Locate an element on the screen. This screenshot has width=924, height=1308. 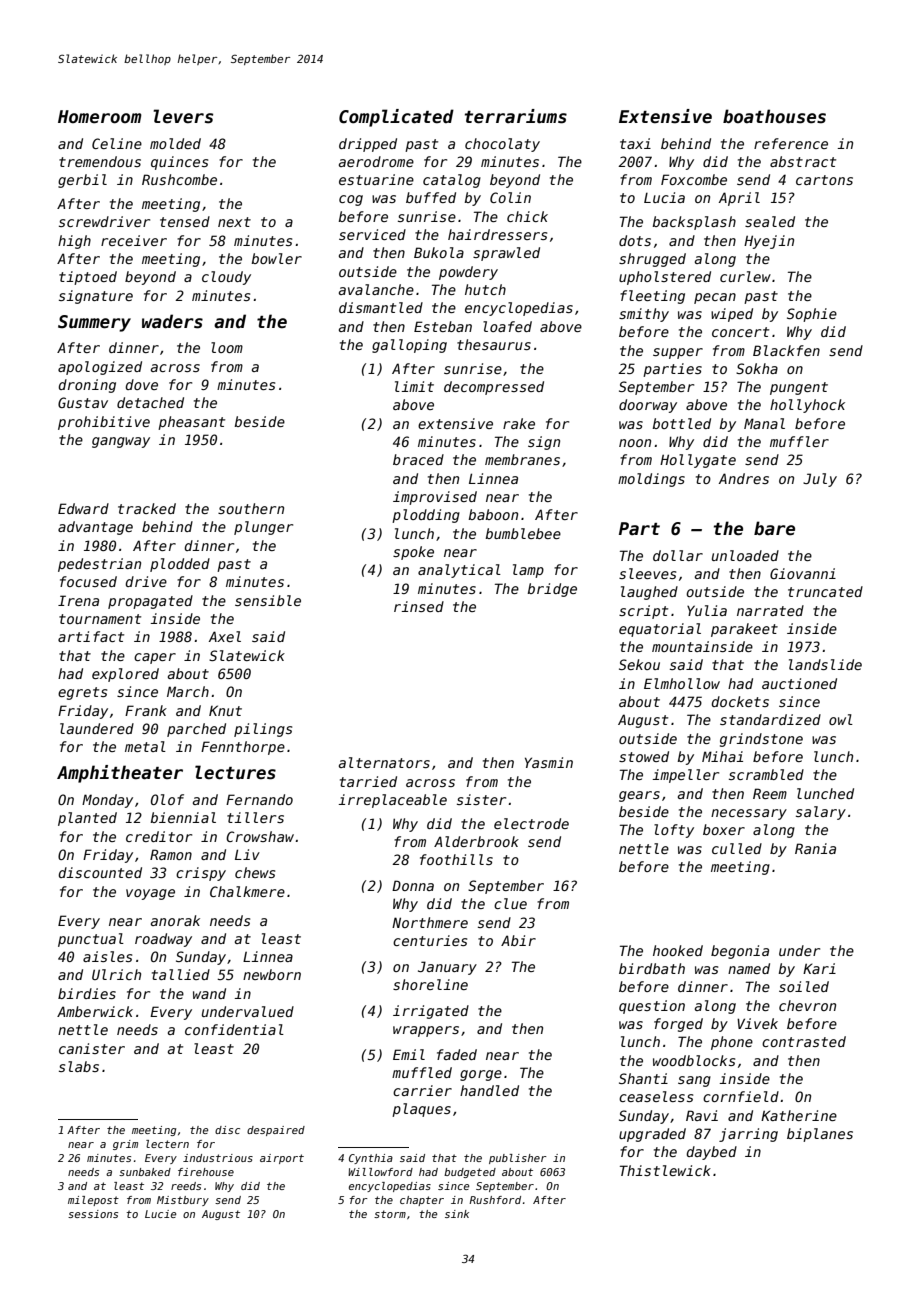
rinsed is located at coordinates (419, 606).
